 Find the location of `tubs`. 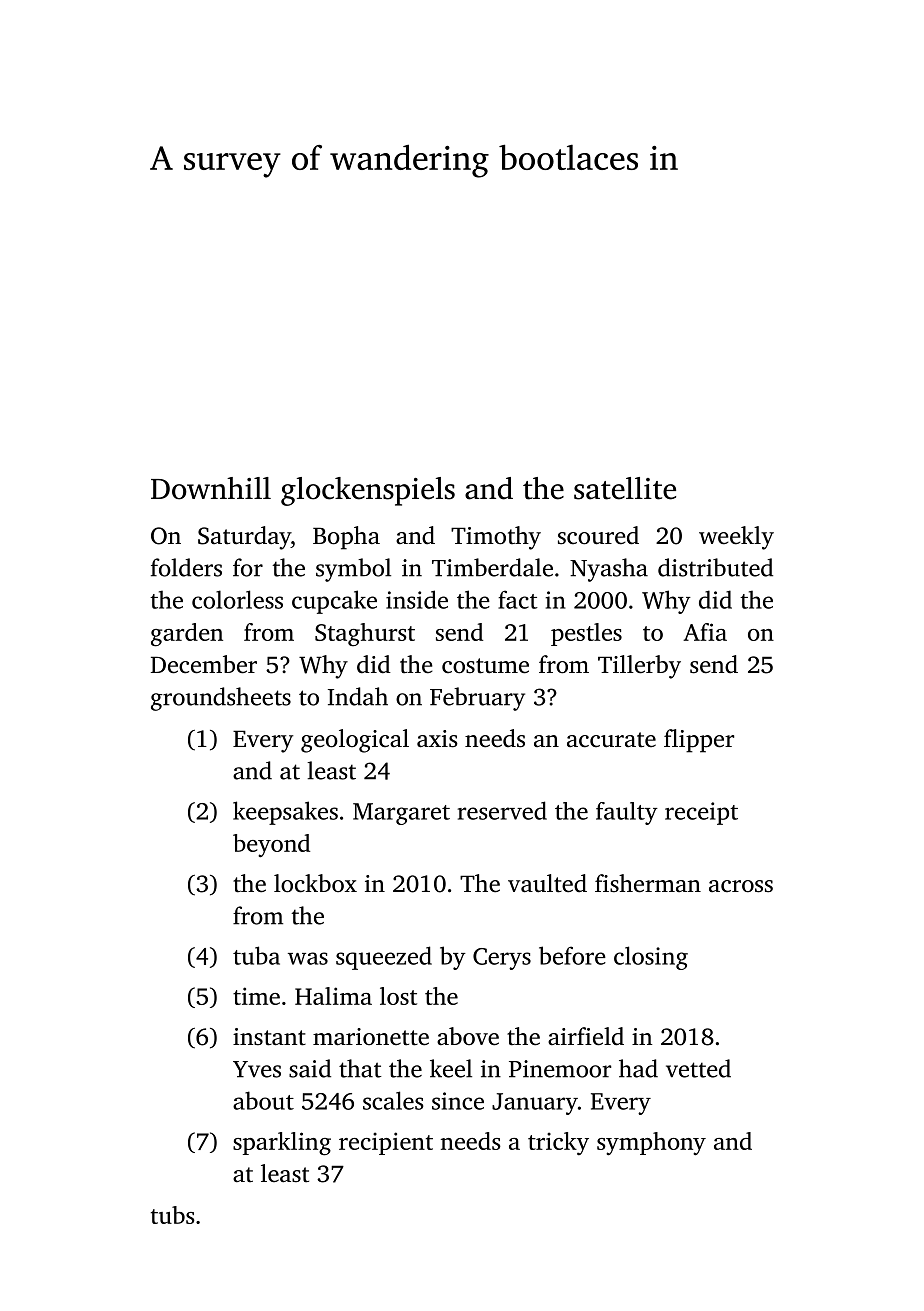

tubs is located at coordinates (173, 1215).
